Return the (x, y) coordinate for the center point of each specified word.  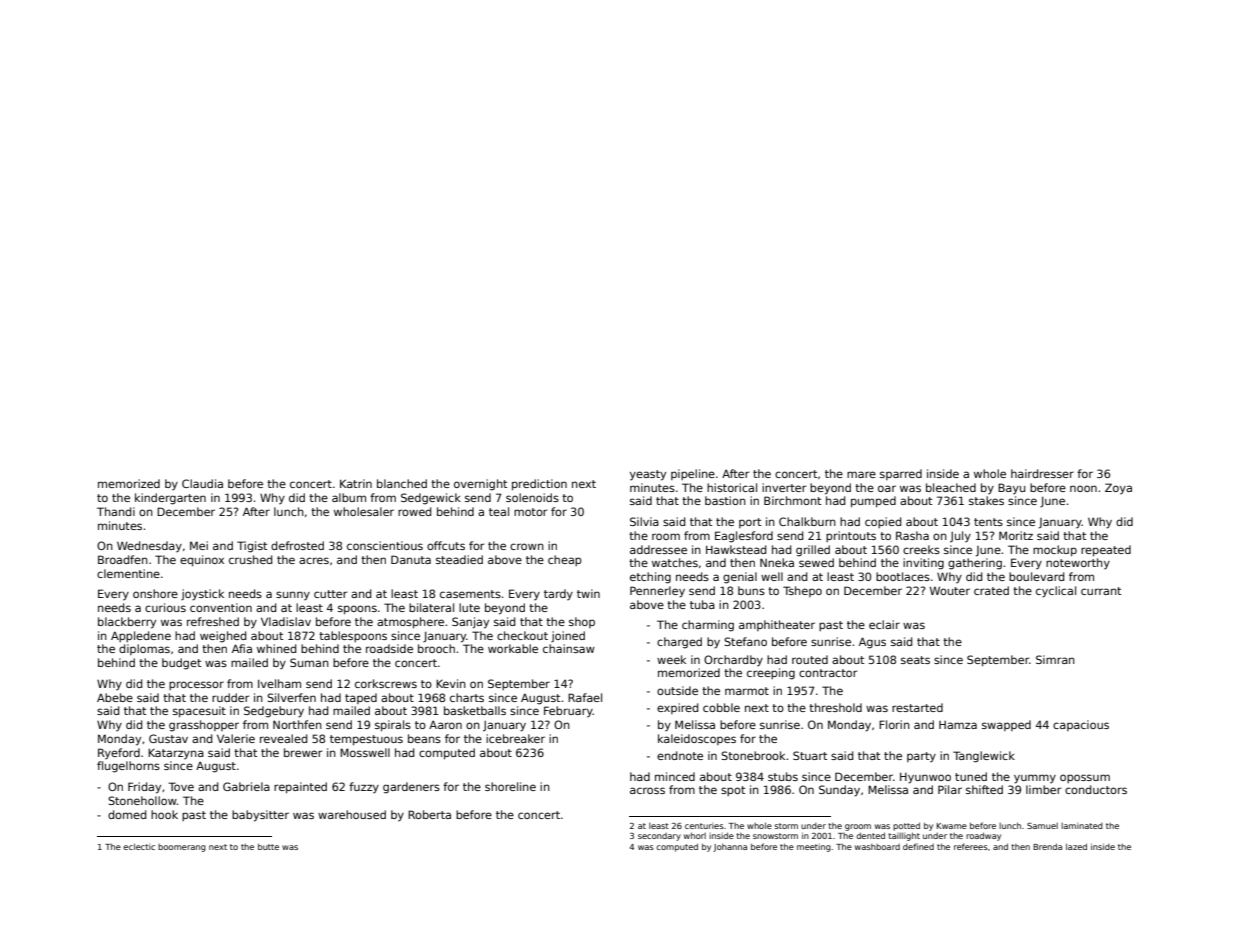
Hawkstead (736, 549)
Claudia (202, 483)
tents (988, 522)
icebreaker (515, 738)
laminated (1082, 826)
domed (127, 814)
